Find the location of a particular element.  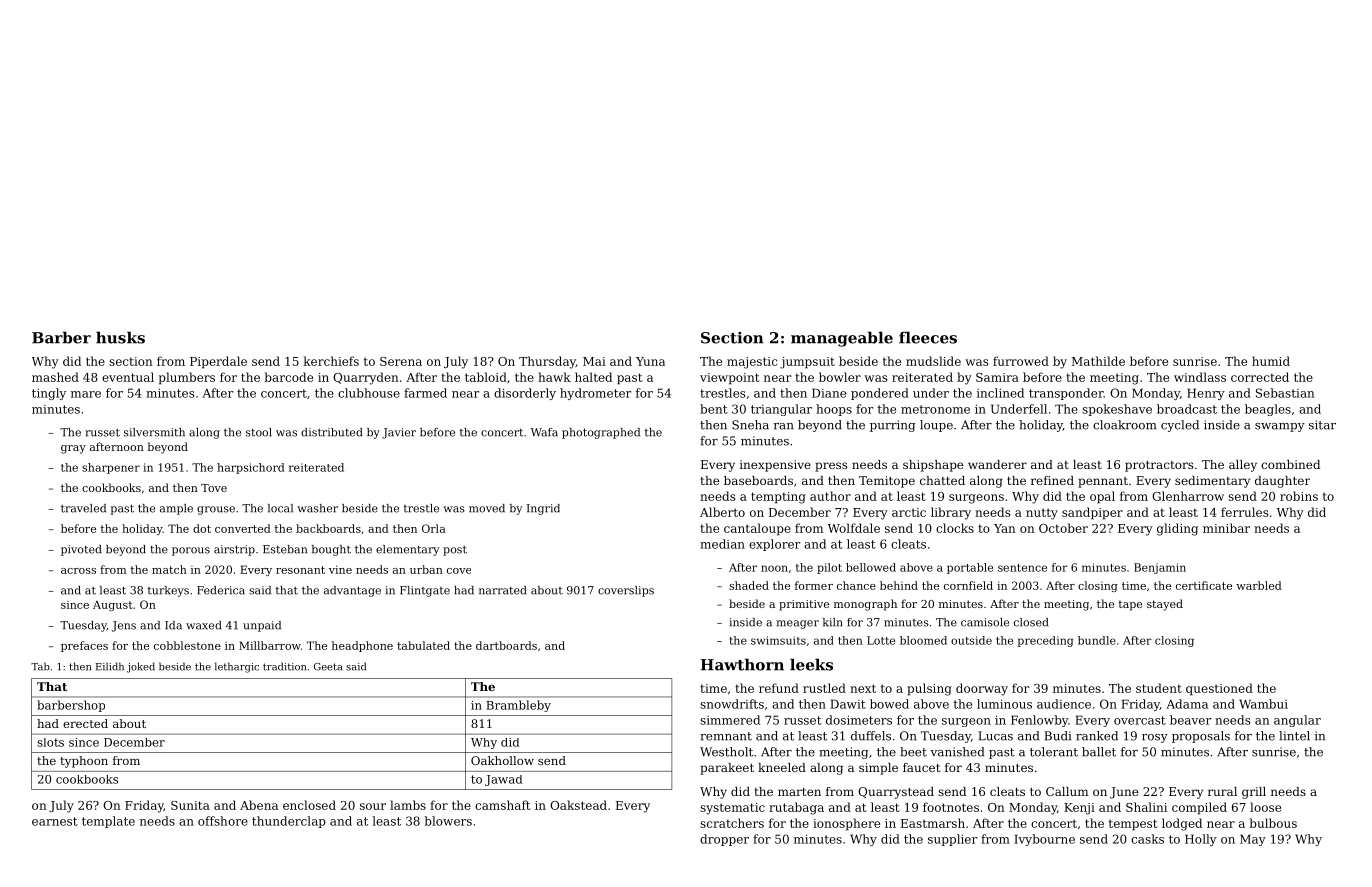

scratchers is located at coordinates (732, 823).
